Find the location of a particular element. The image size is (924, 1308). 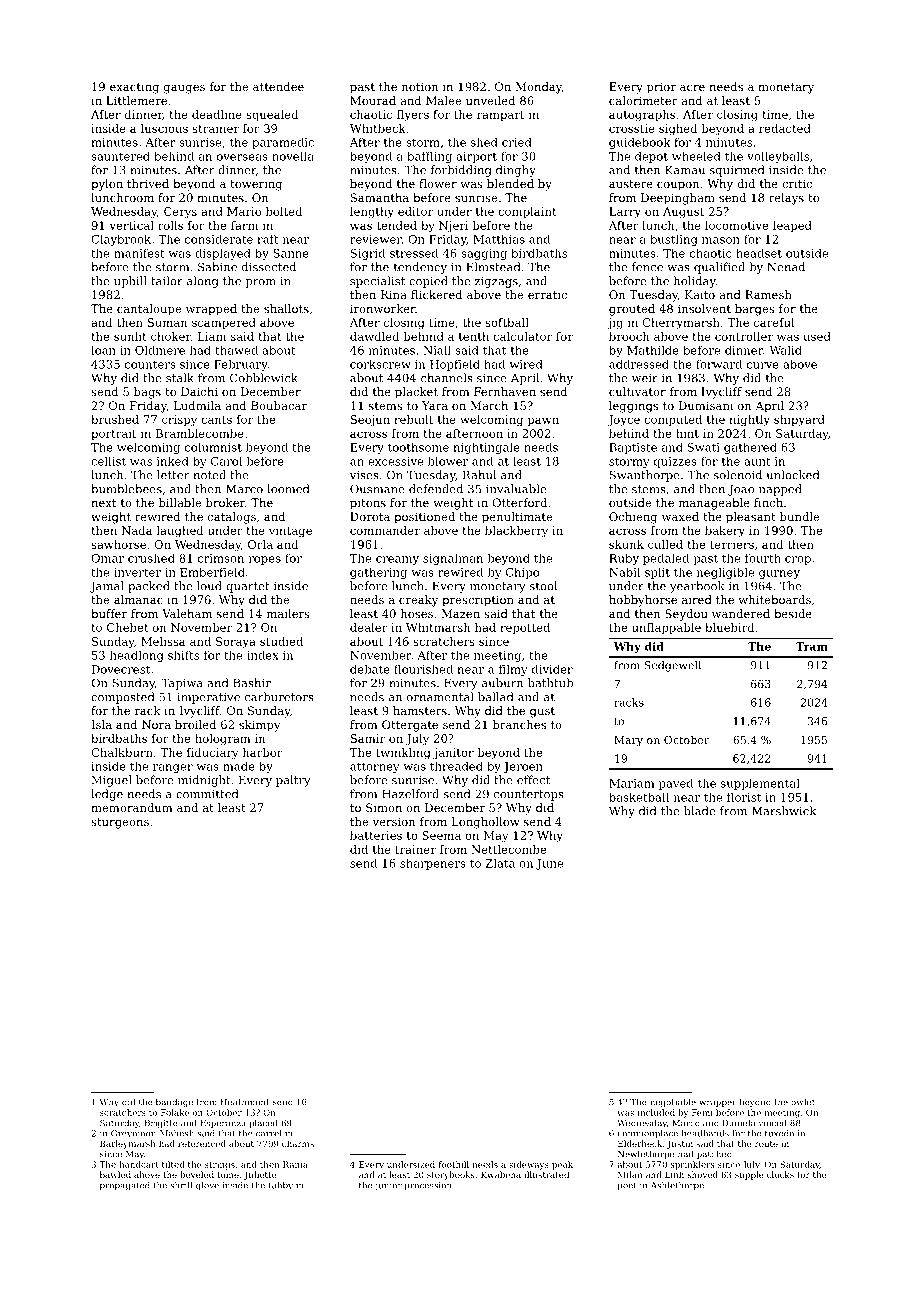

Zlata is located at coordinates (500, 863).
